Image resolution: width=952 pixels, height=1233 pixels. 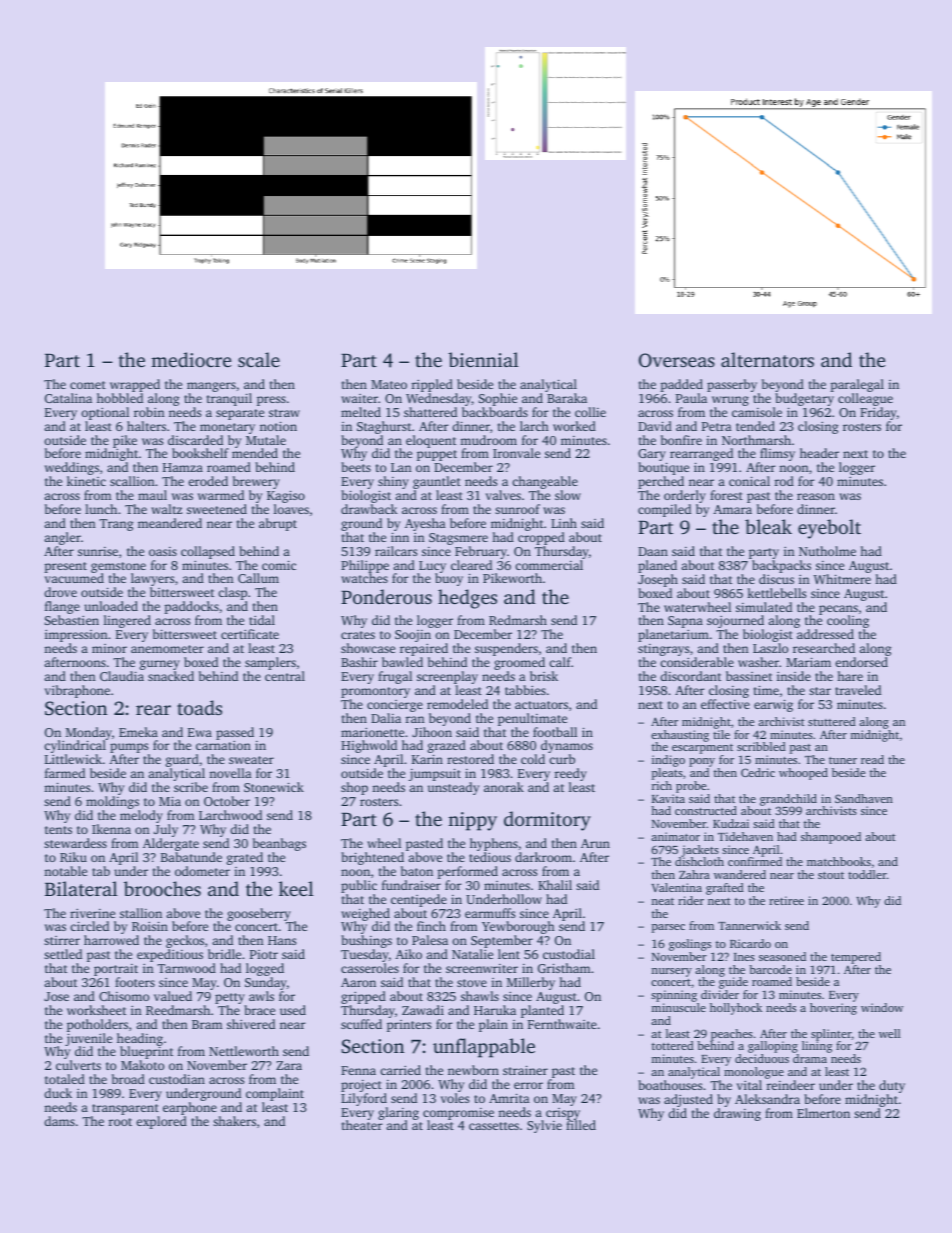 What do you see at coordinates (431, 441) in the screenshot?
I see `eloquent` at bounding box center [431, 441].
